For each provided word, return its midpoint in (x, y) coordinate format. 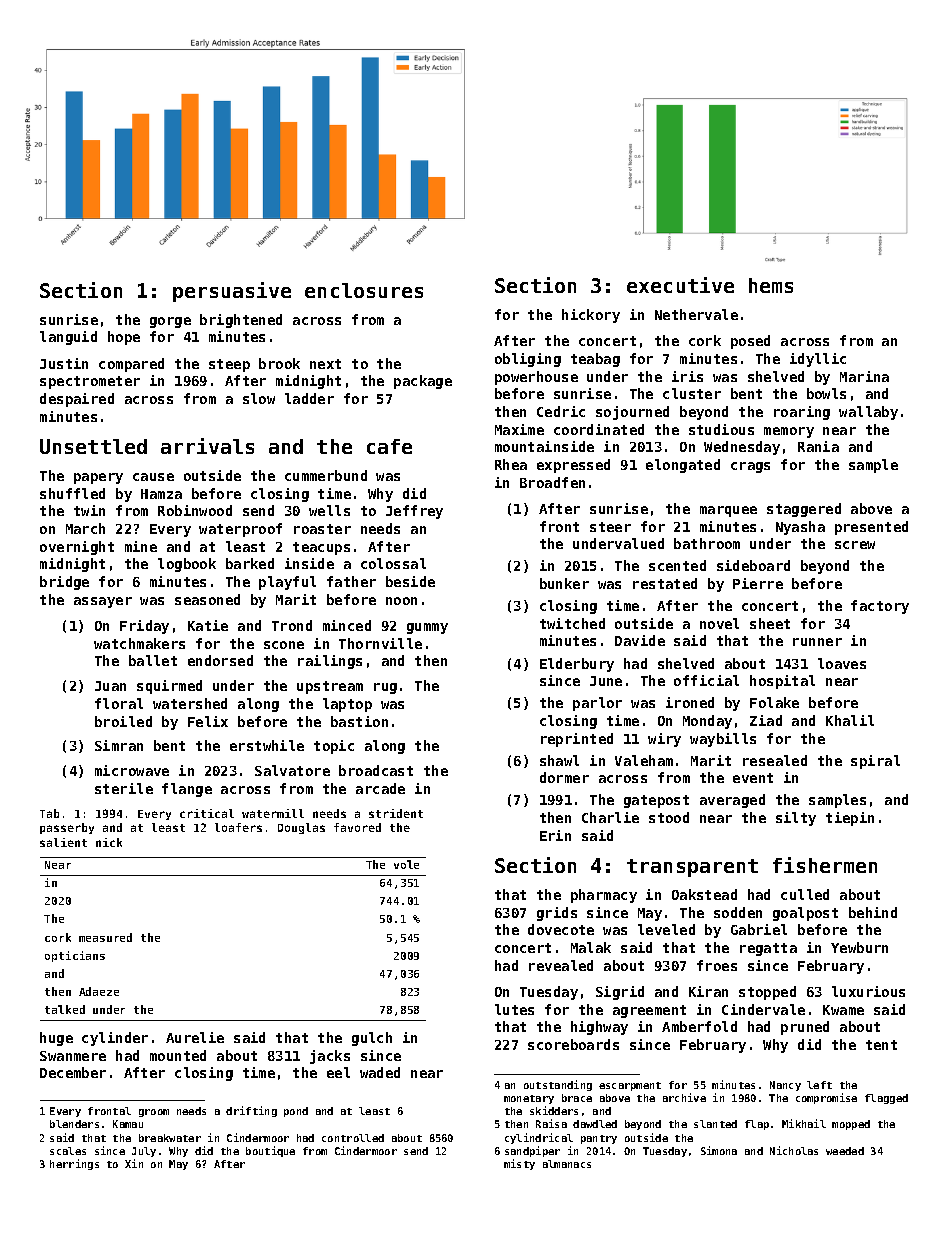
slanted (715, 1124)
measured (105, 937)
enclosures (364, 290)
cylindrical (539, 1138)
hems (771, 285)
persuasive (232, 292)
